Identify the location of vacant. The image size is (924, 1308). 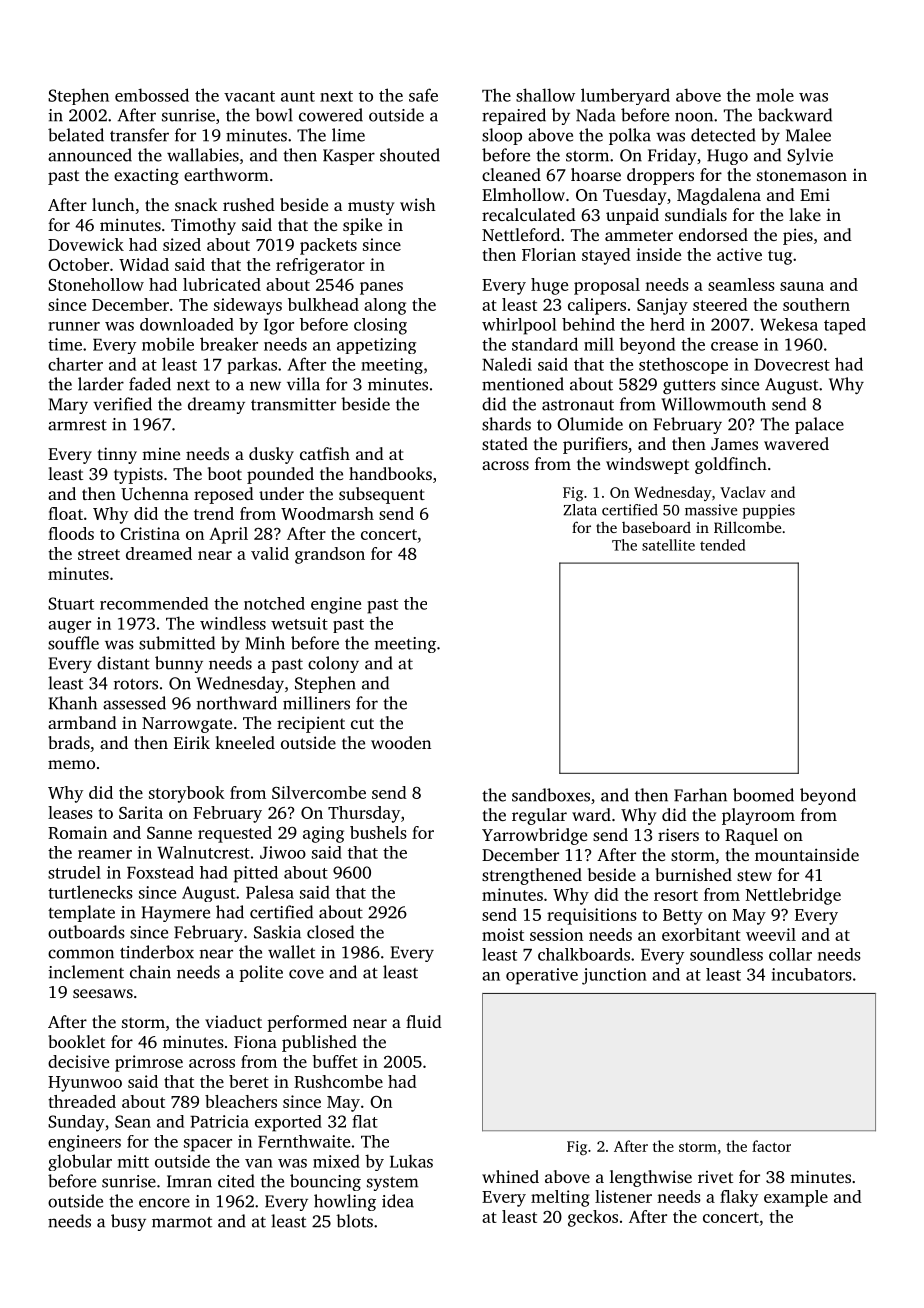
(249, 96).
